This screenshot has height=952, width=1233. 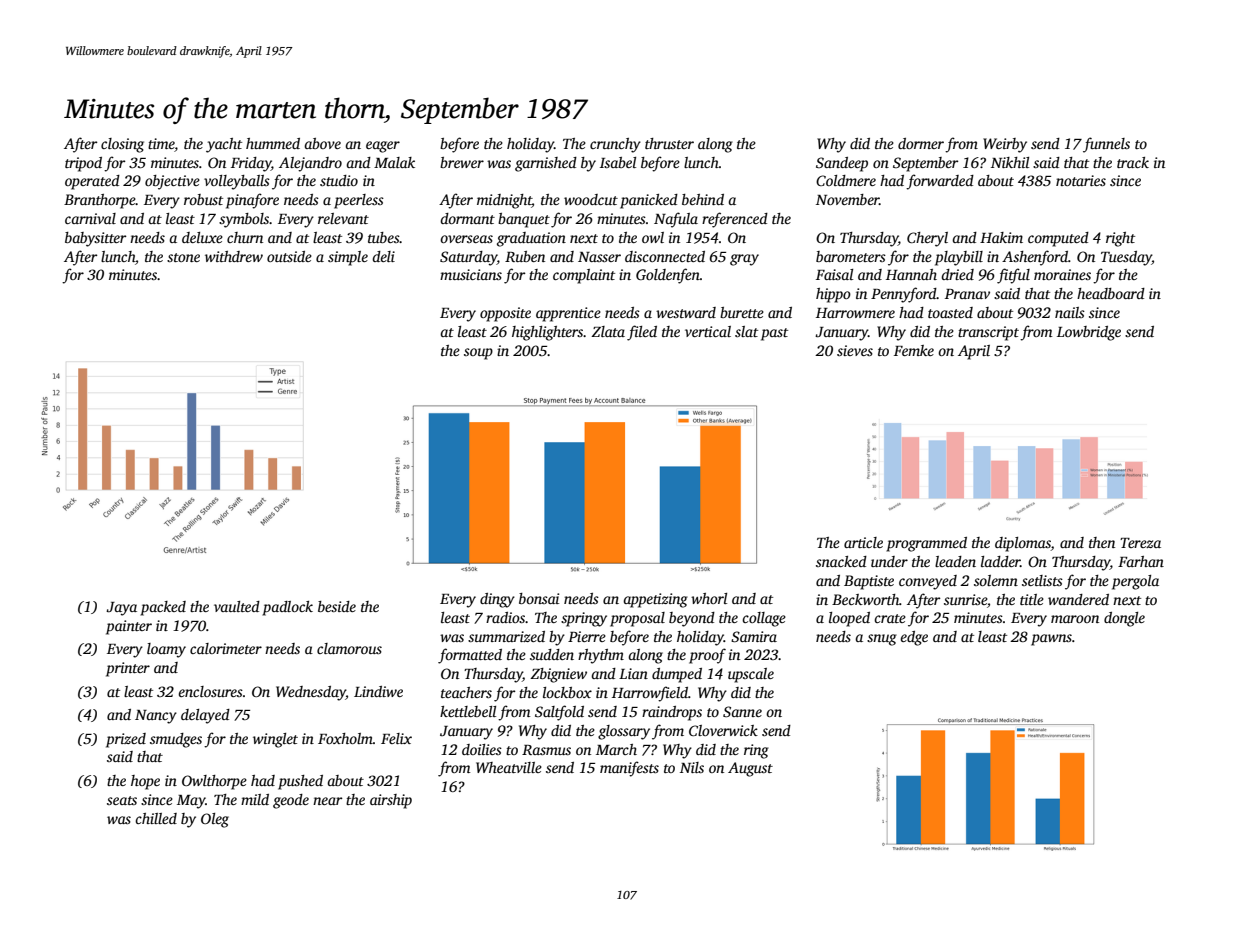 I want to click on highlighters, so click(x=547, y=333).
